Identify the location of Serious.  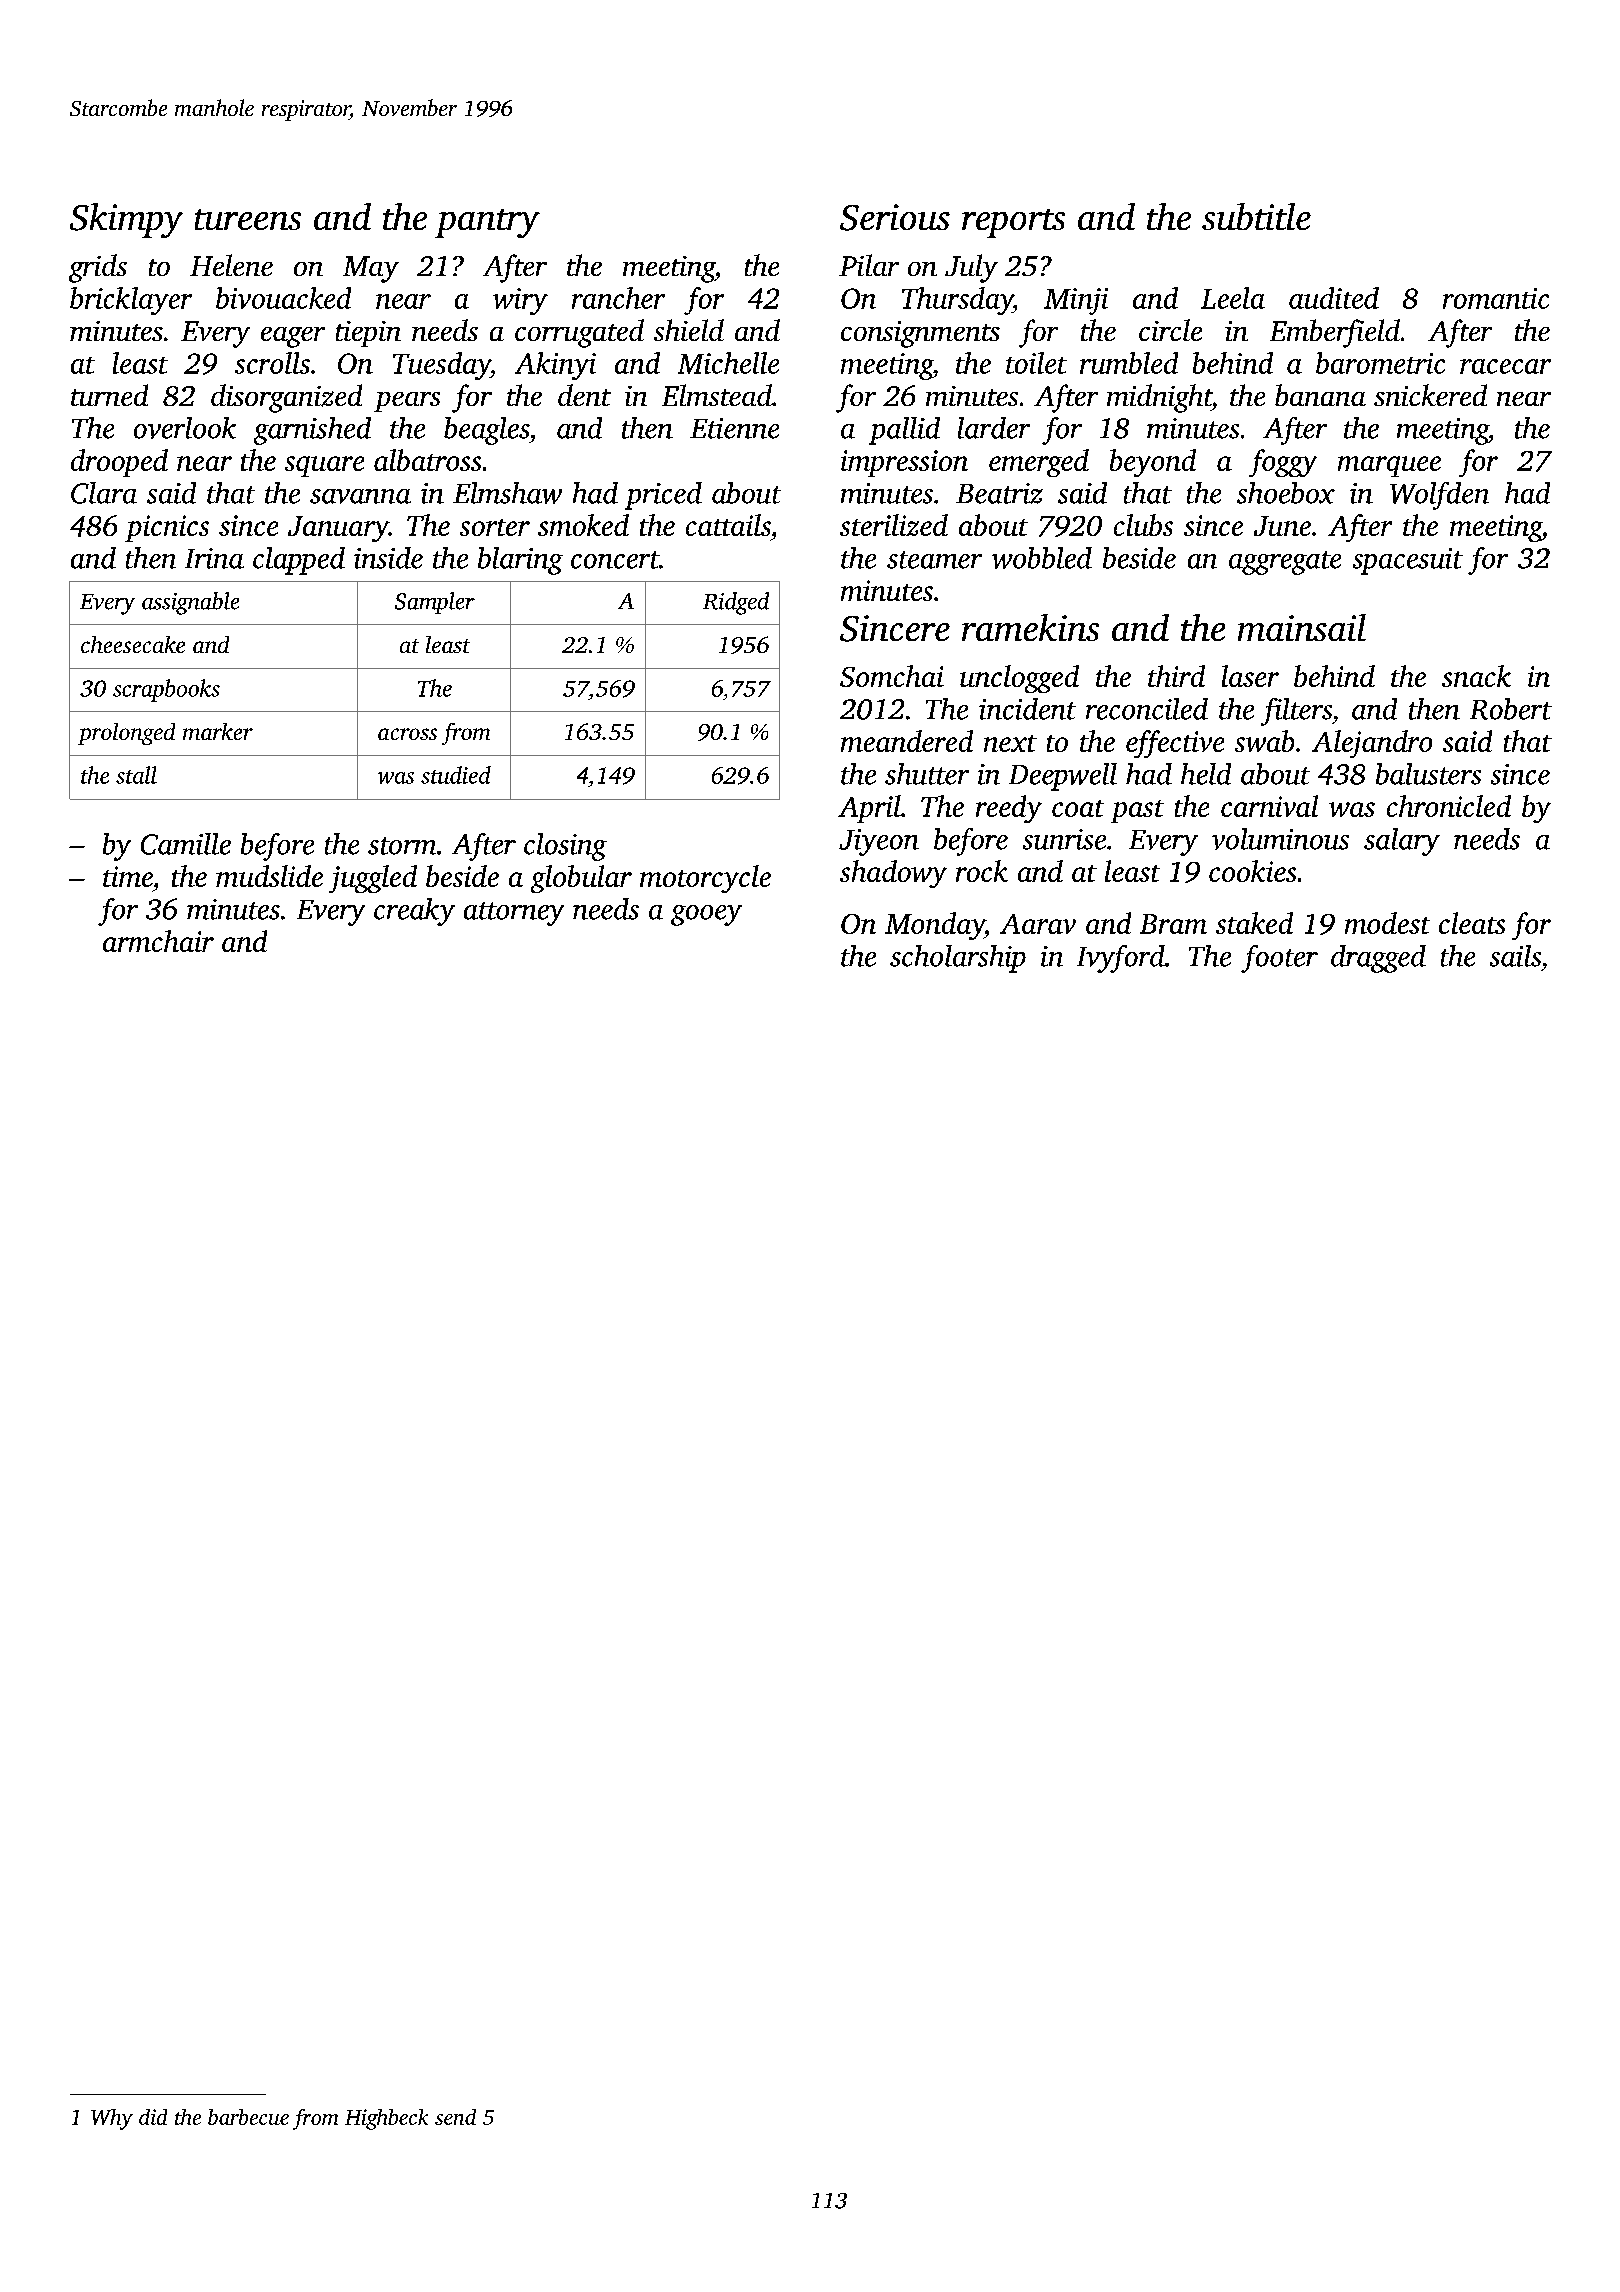
(895, 217).
